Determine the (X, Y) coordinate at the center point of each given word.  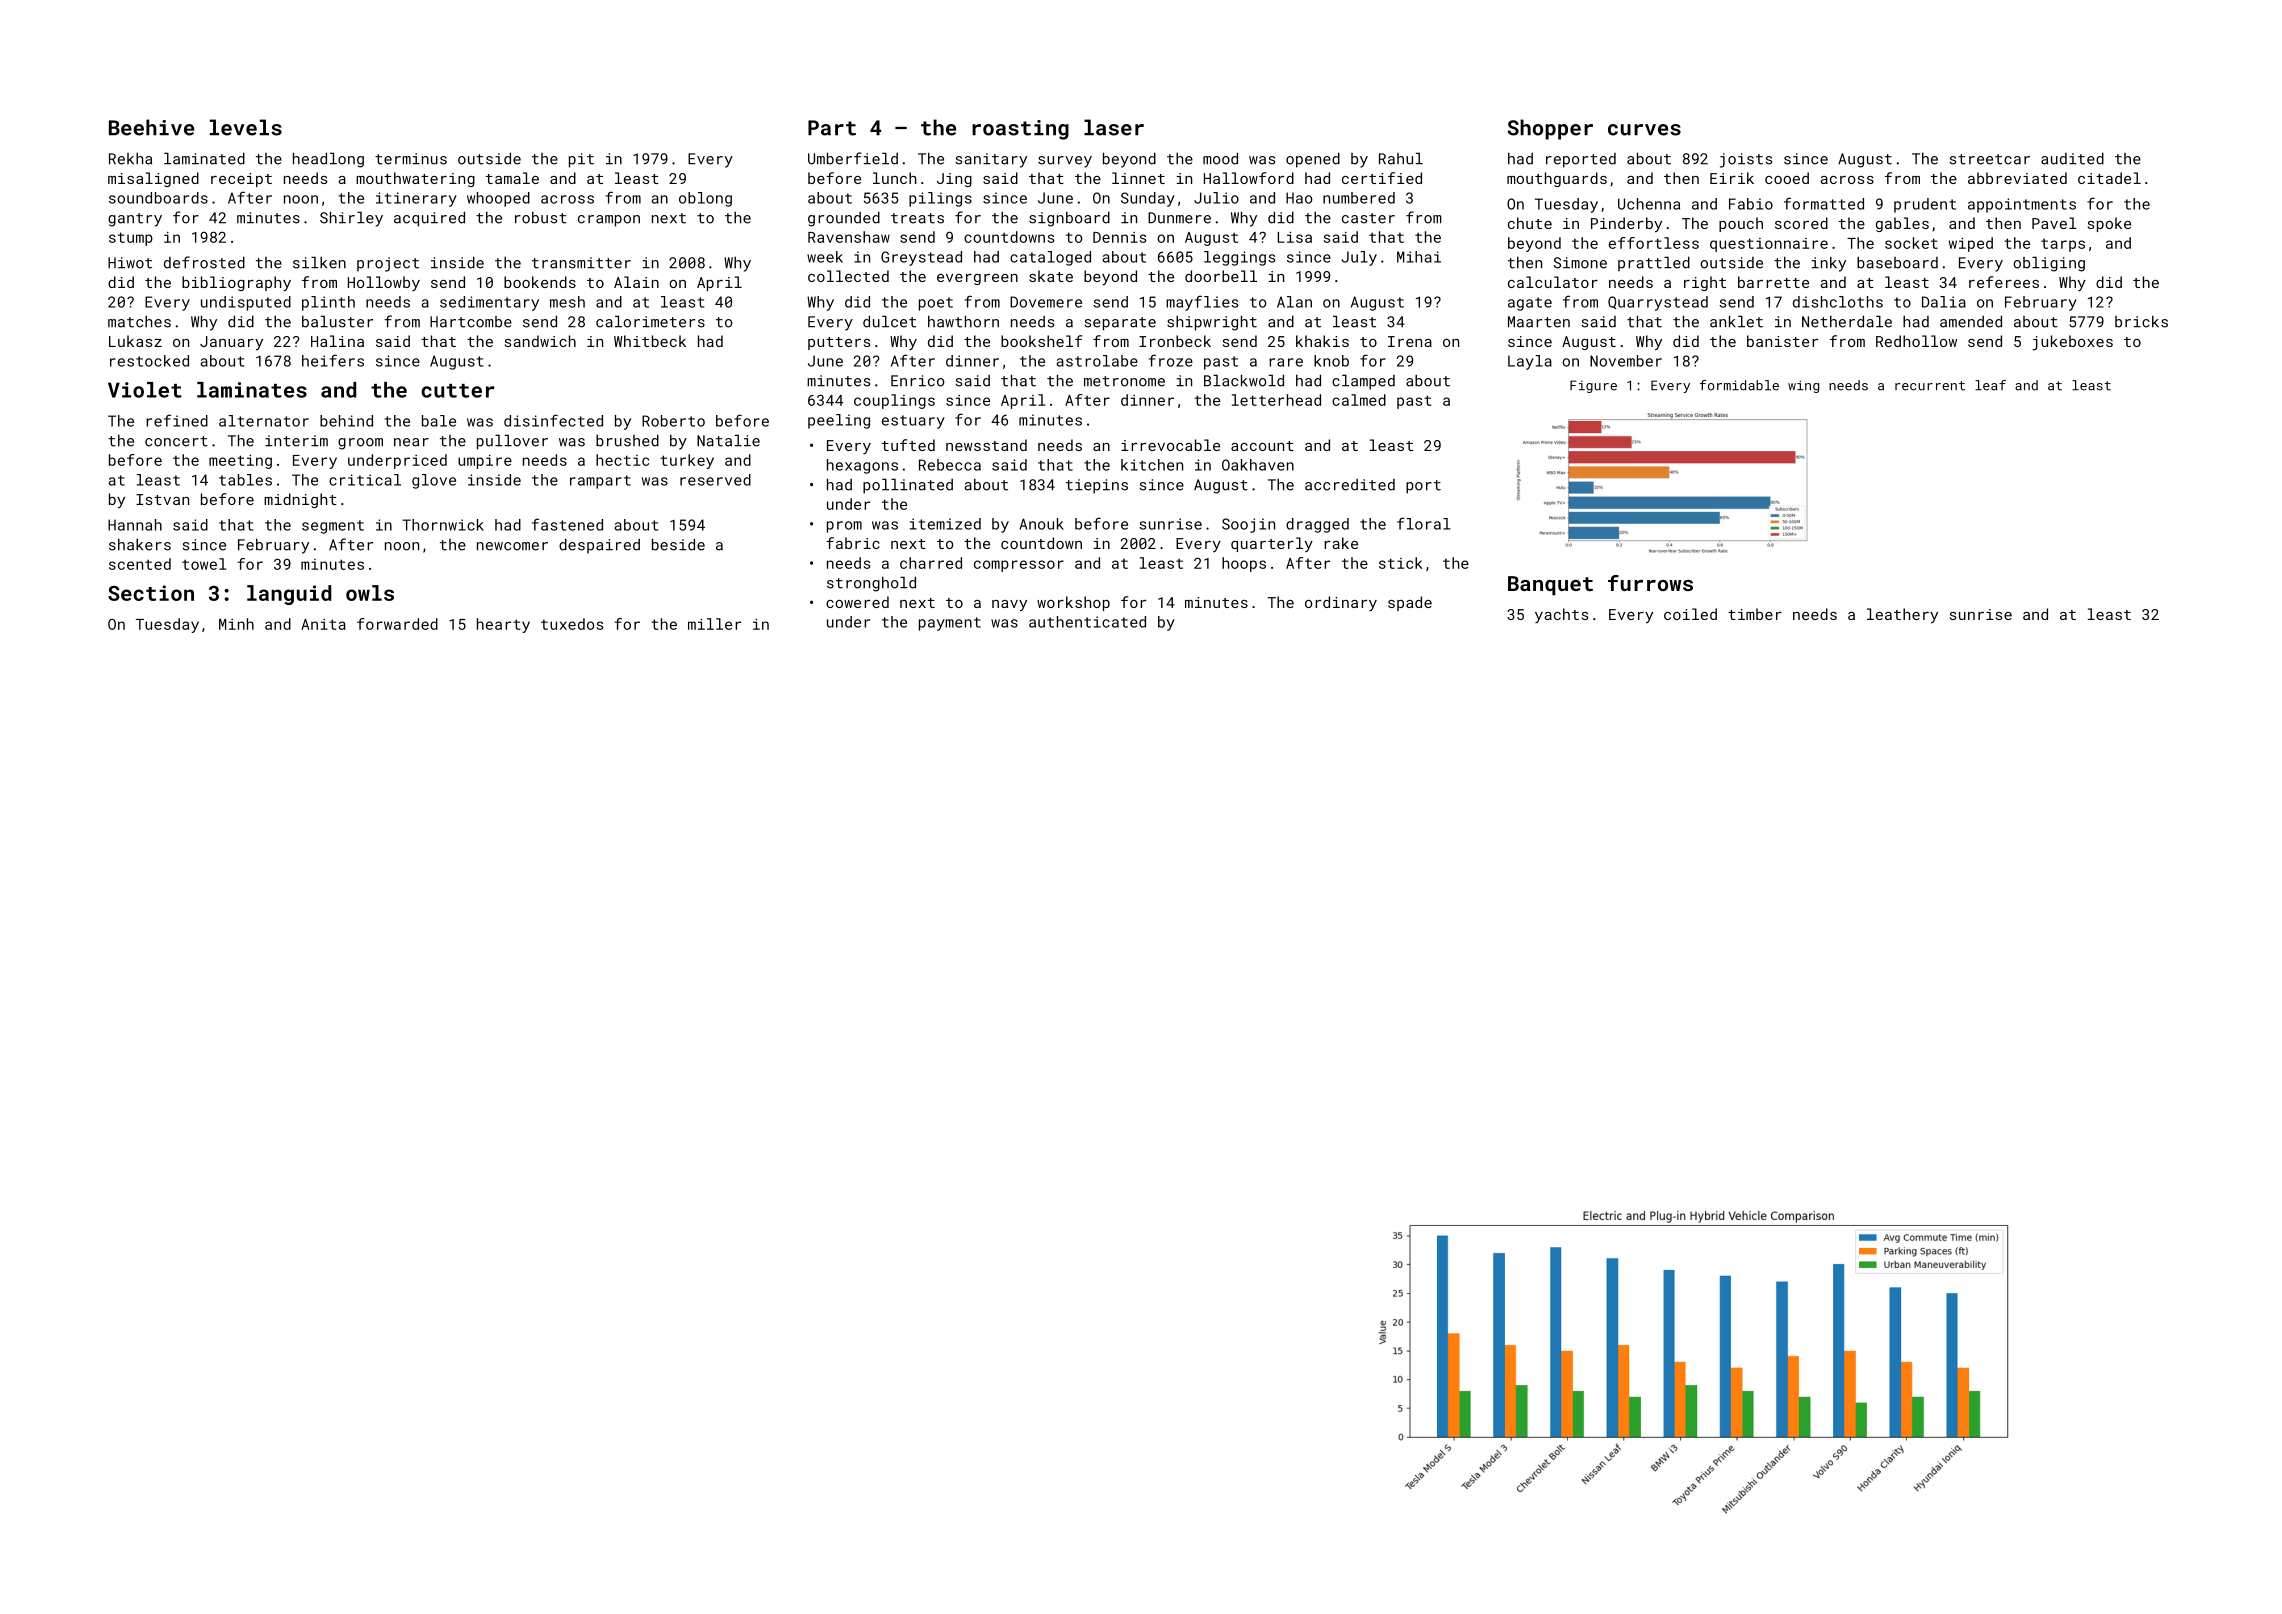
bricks (2141, 322)
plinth (328, 303)
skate (1051, 276)
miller (714, 624)
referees (2004, 282)
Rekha (130, 159)
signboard (1069, 219)
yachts (1561, 615)
